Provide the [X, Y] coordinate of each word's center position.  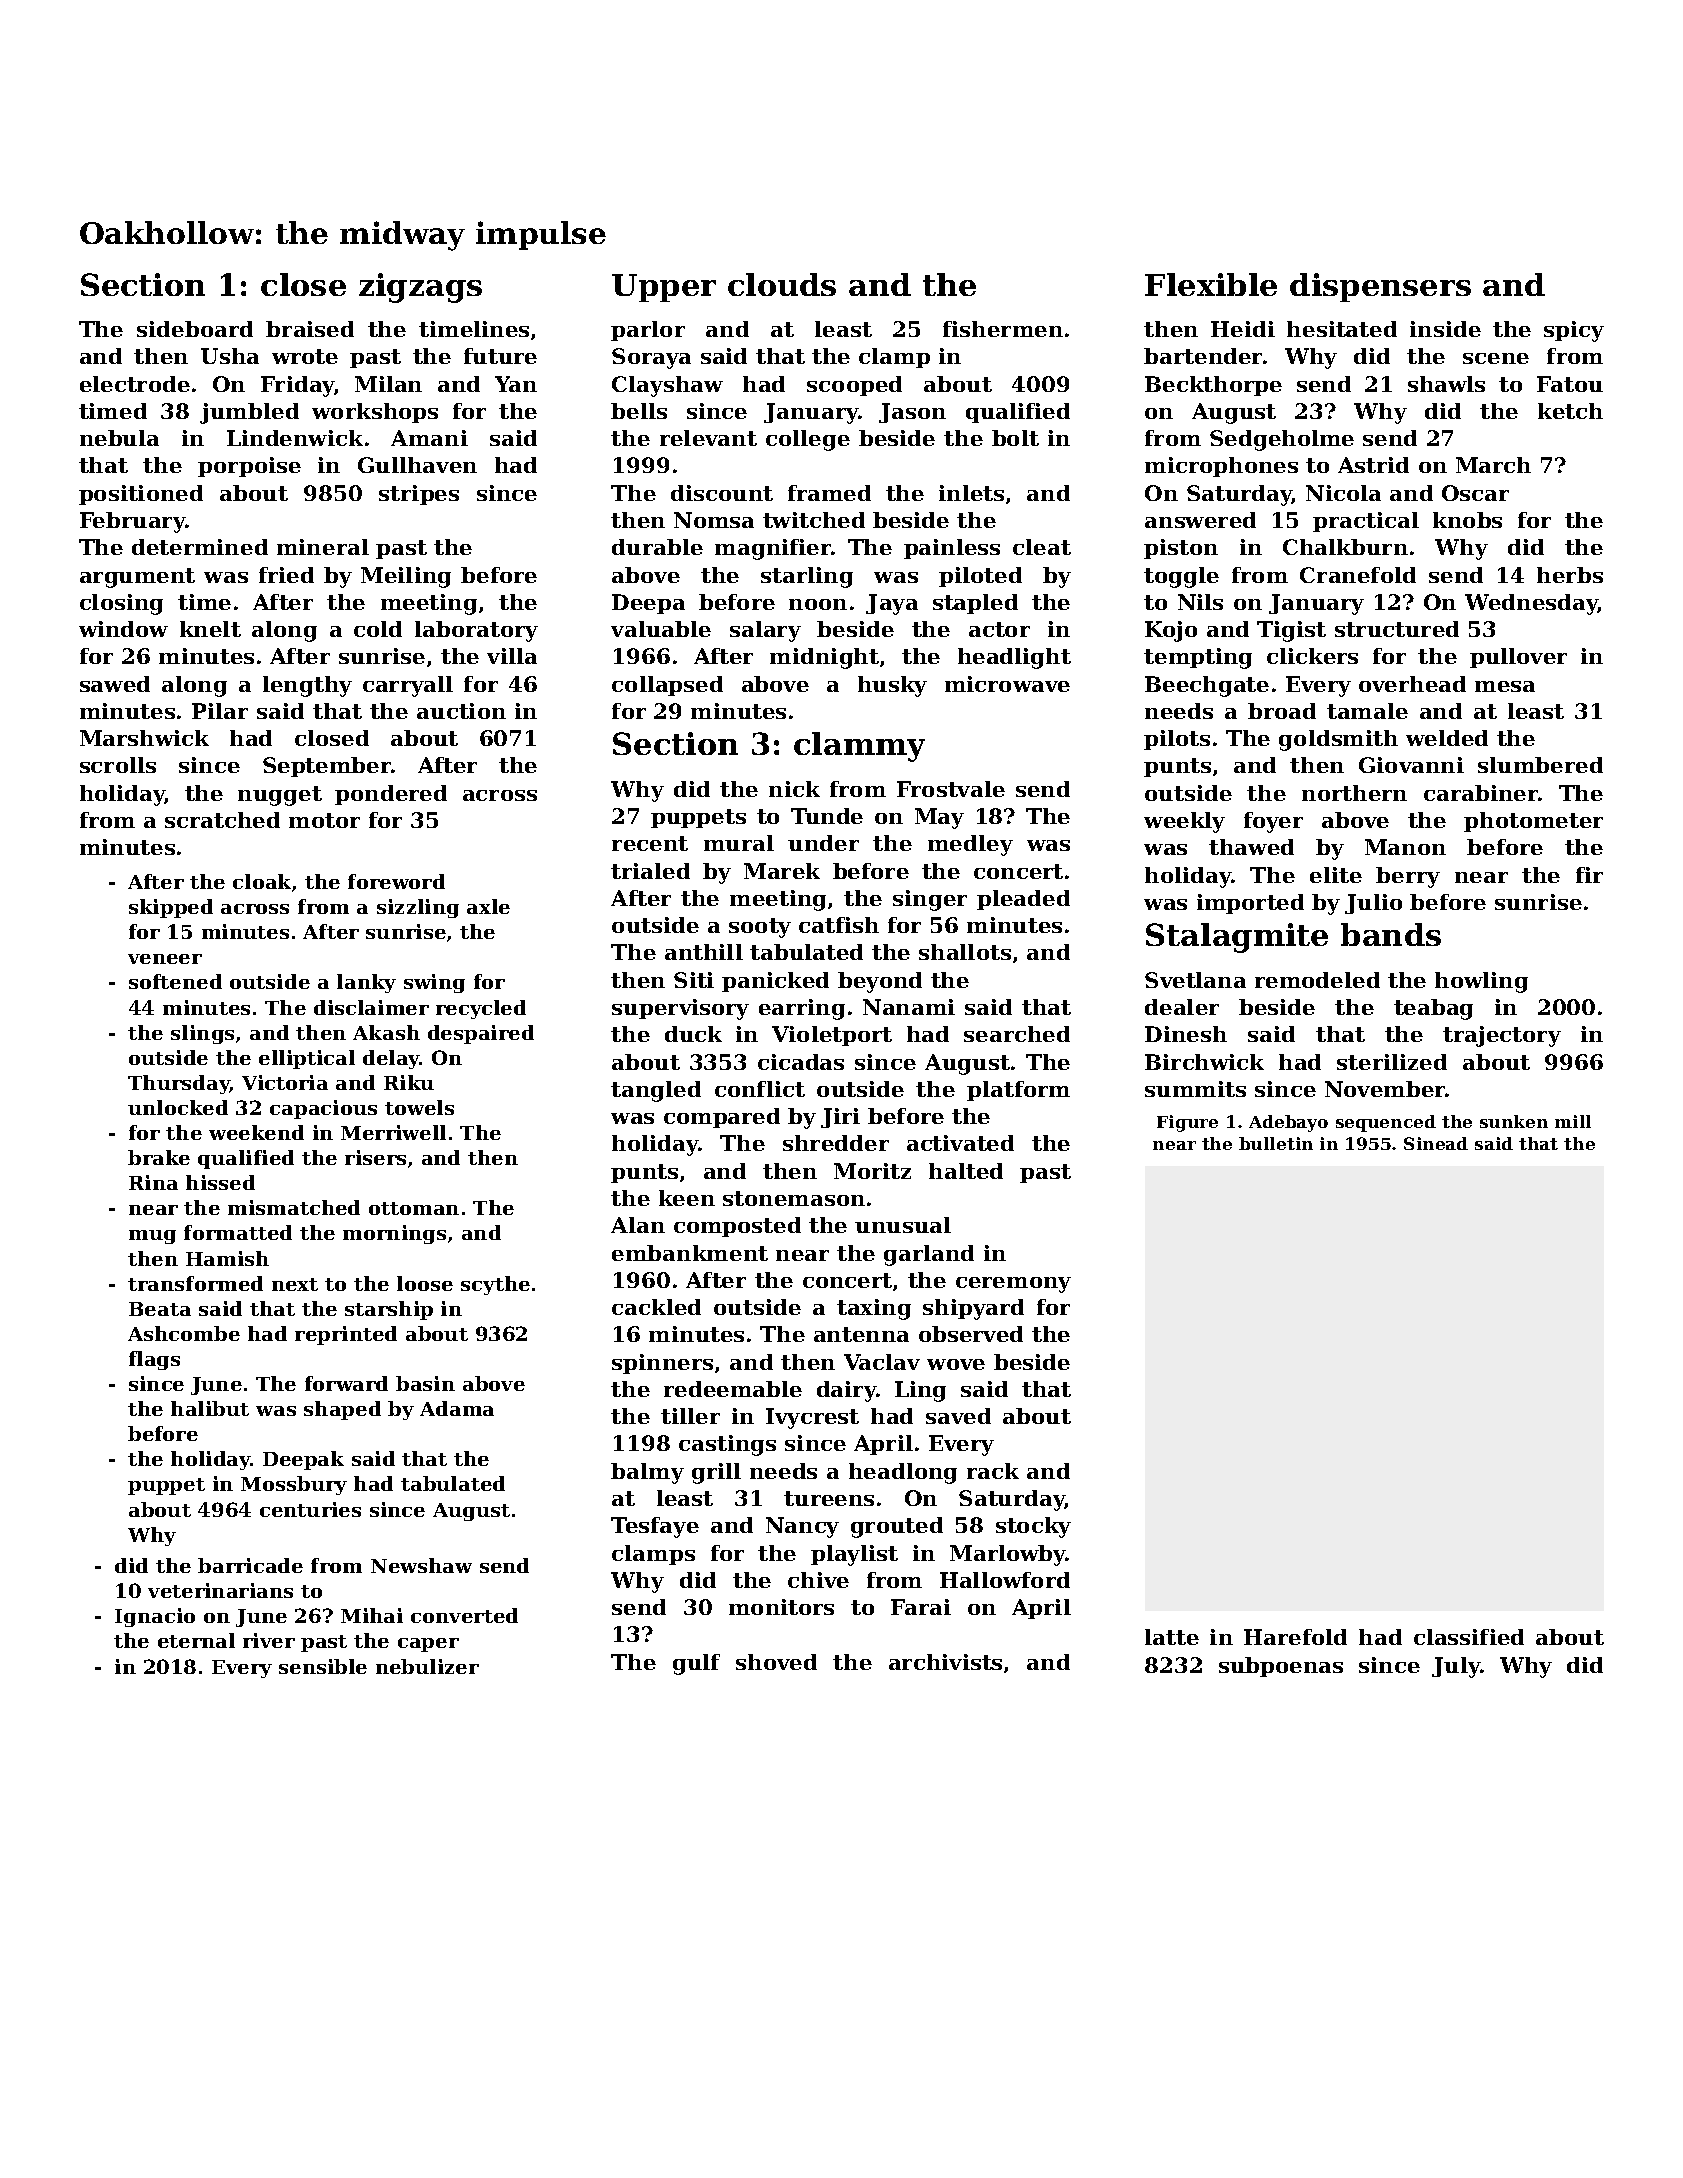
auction [461, 711]
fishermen [1003, 329]
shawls [1446, 384]
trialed [650, 871]
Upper [664, 288]
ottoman [414, 1208]
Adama [457, 1408]
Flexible [1211, 284]
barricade [250, 1565]
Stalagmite [1237, 938]
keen [687, 1198]
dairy [846, 1391]
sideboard [195, 329]
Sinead [1436, 1143]
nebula [119, 438]
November [1385, 1089]
